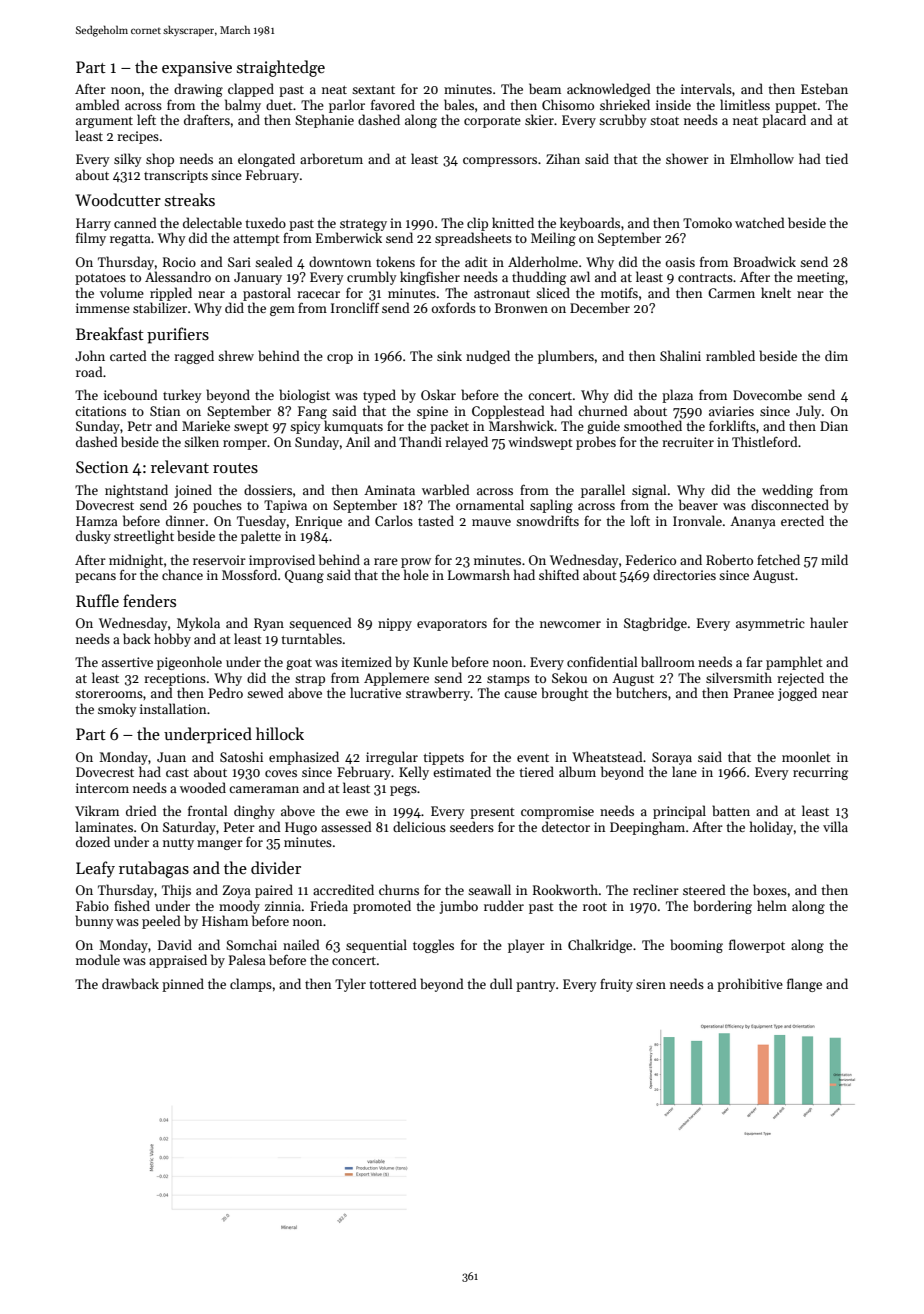 This image has height=1314, width=924. What do you see at coordinates (545, 88) in the image?
I see `beam` at bounding box center [545, 88].
